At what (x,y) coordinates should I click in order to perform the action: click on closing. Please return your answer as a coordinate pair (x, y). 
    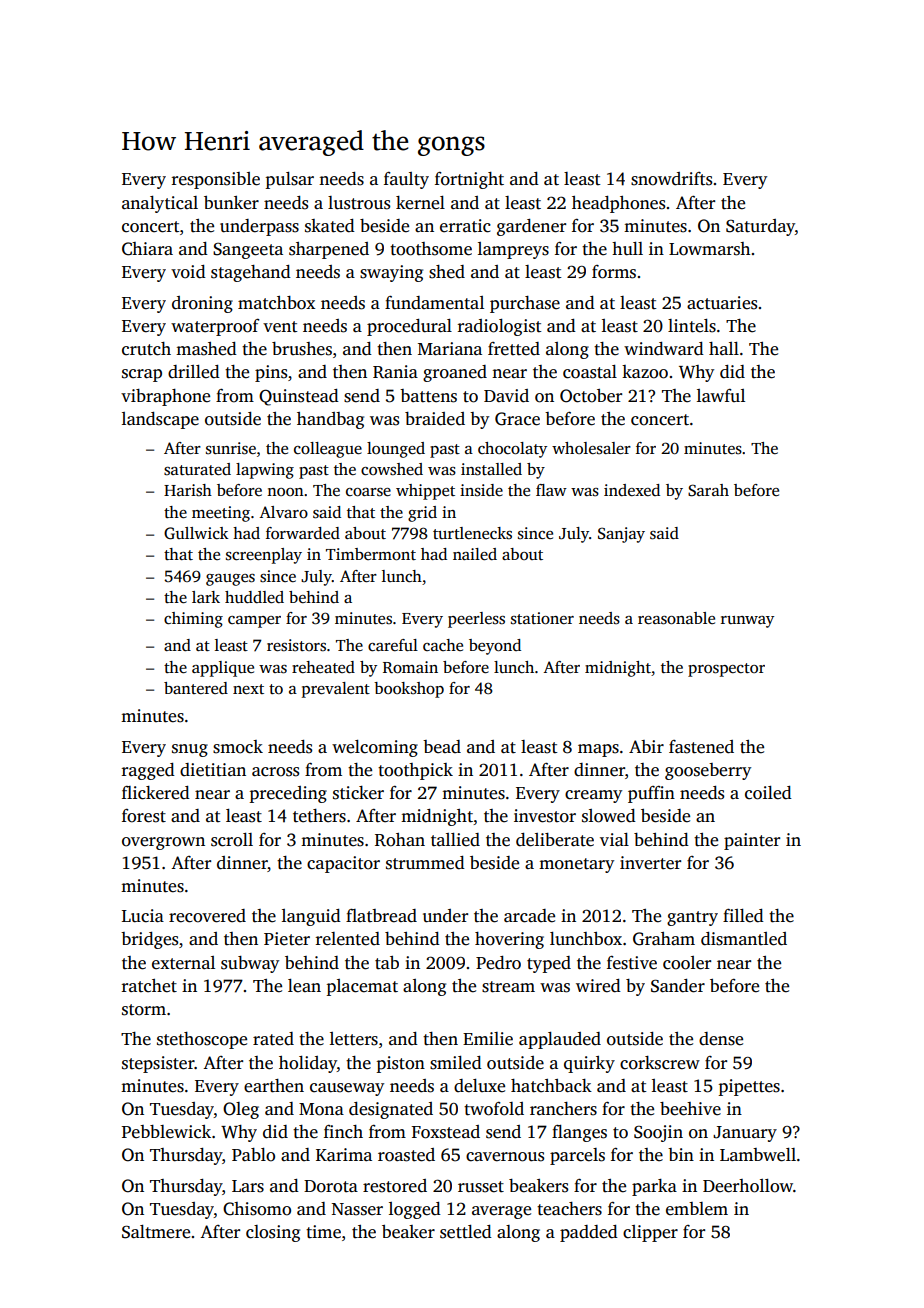
    Looking at the image, I should click on (273, 1233).
